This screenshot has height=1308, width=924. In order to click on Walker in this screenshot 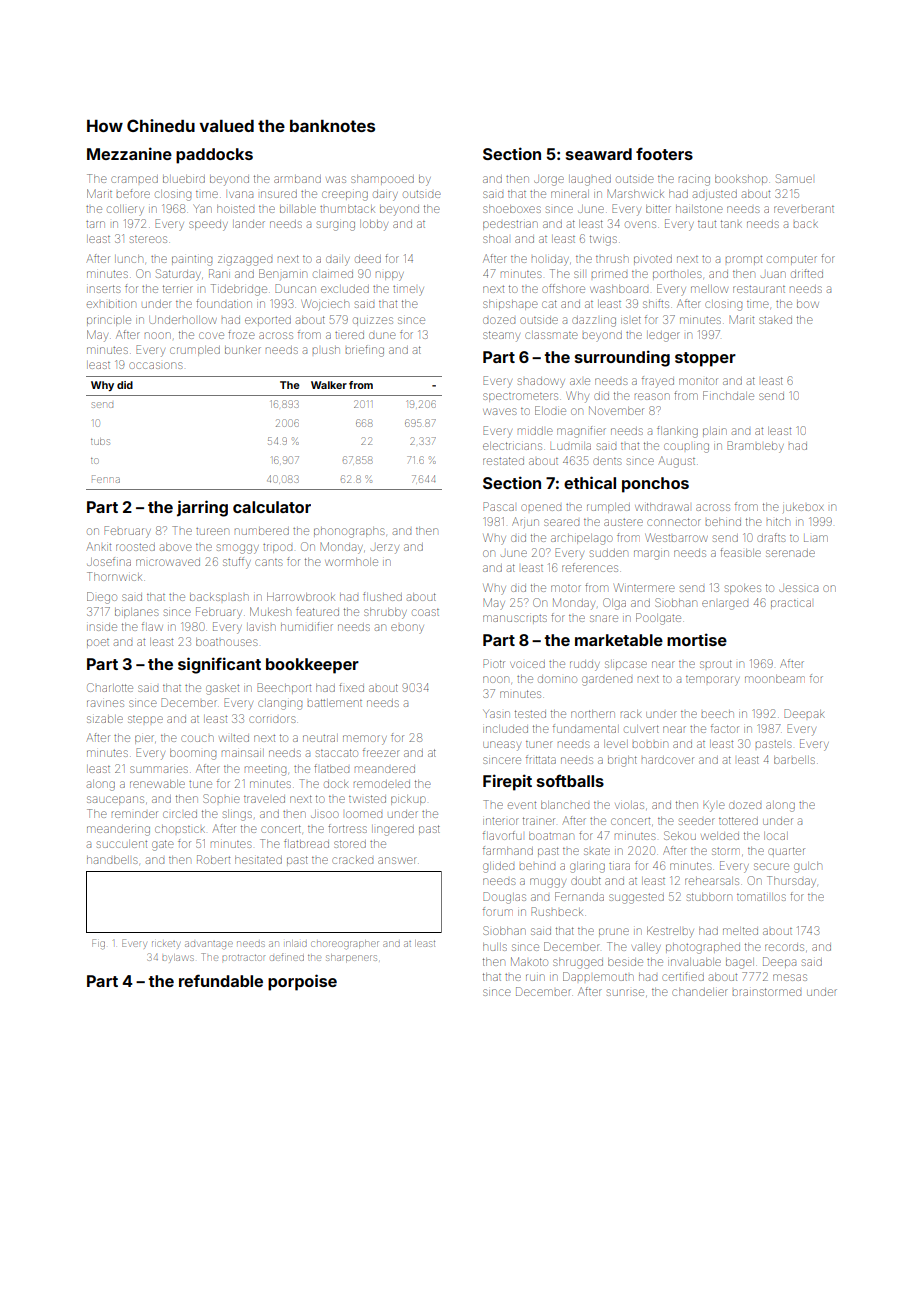, I will do `click(329, 385)`.
